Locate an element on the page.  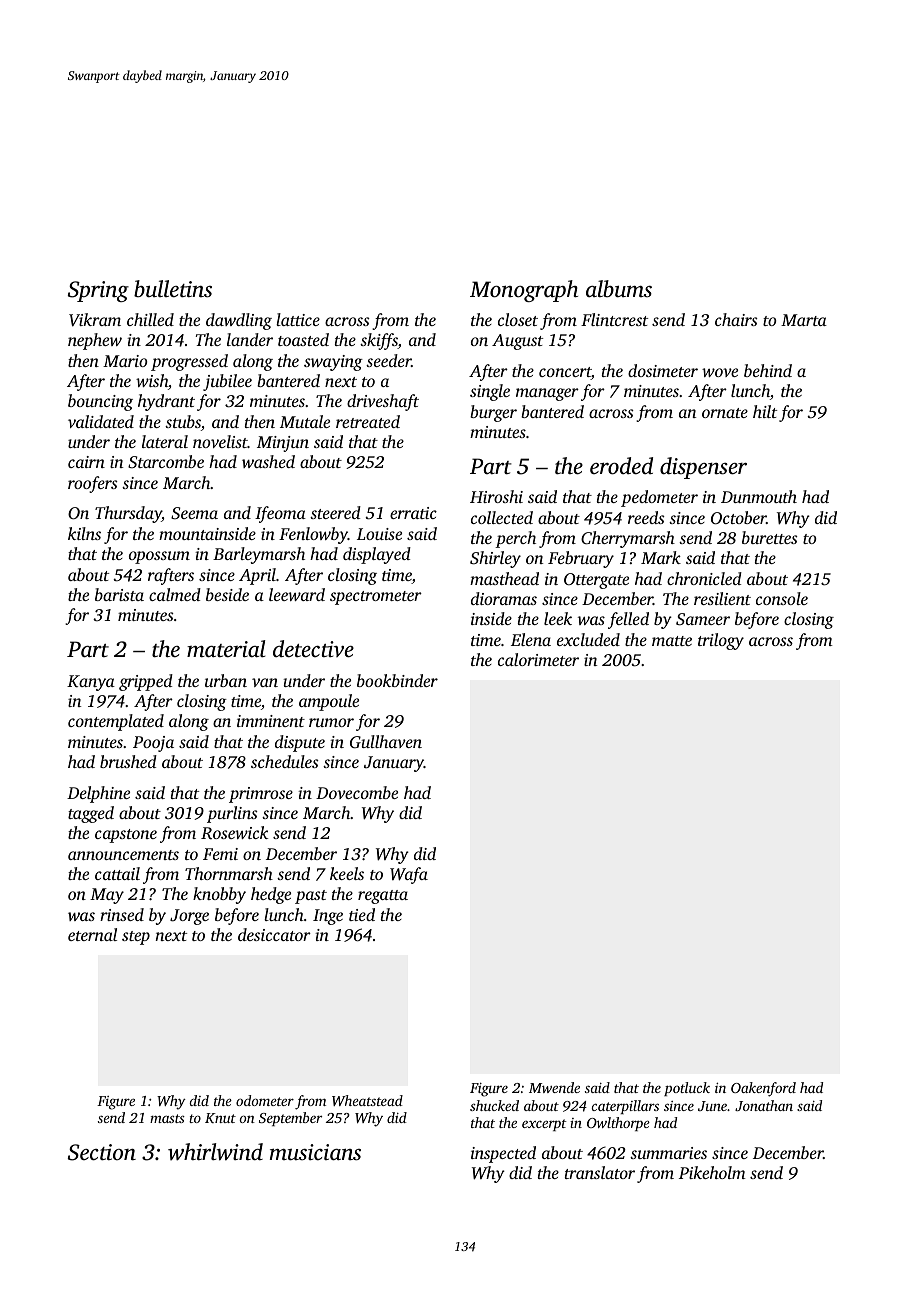
Oakenford is located at coordinates (763, 1089).
